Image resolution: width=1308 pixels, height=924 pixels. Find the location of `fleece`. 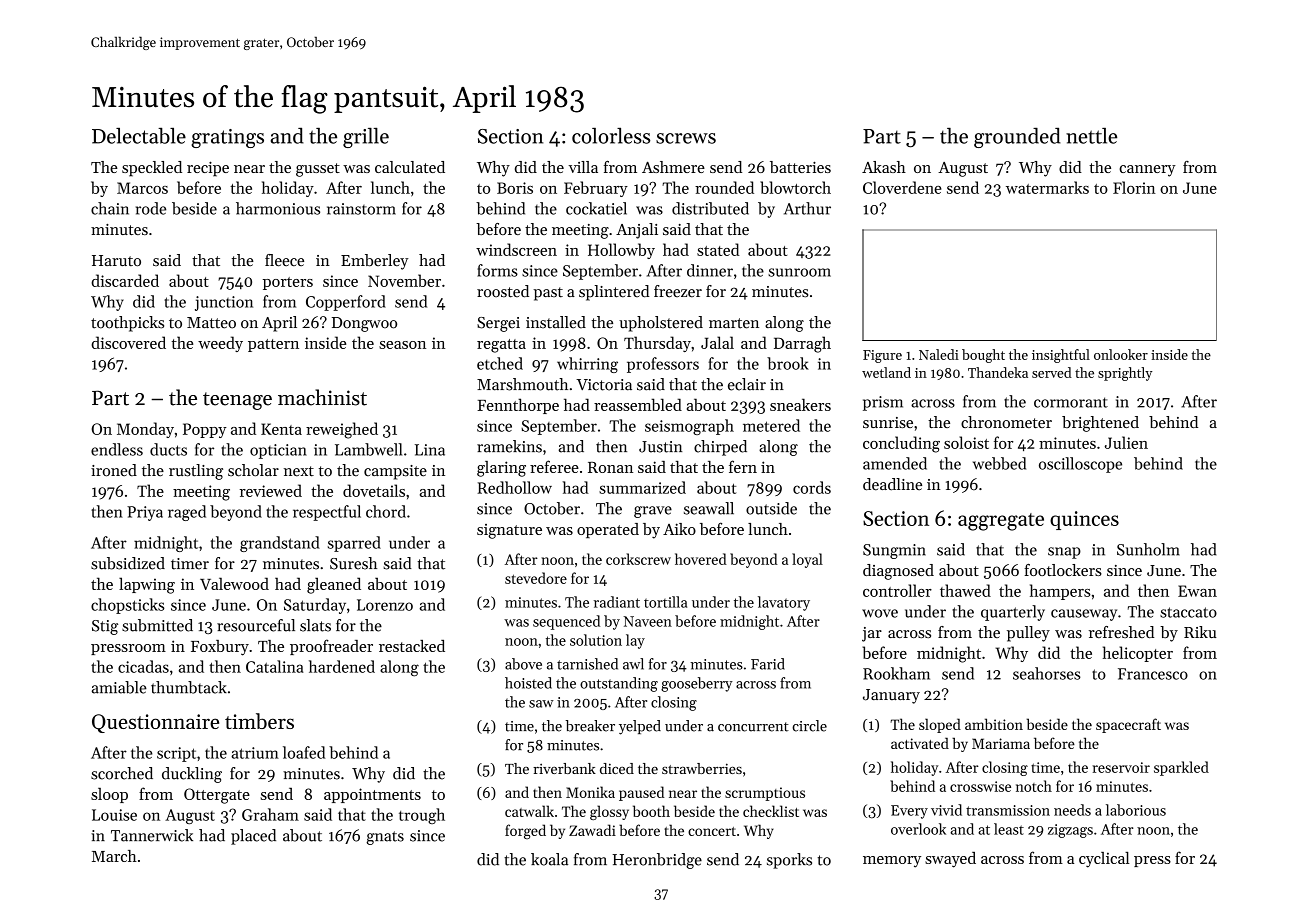

fleece is located at coordinates (284, 260).
